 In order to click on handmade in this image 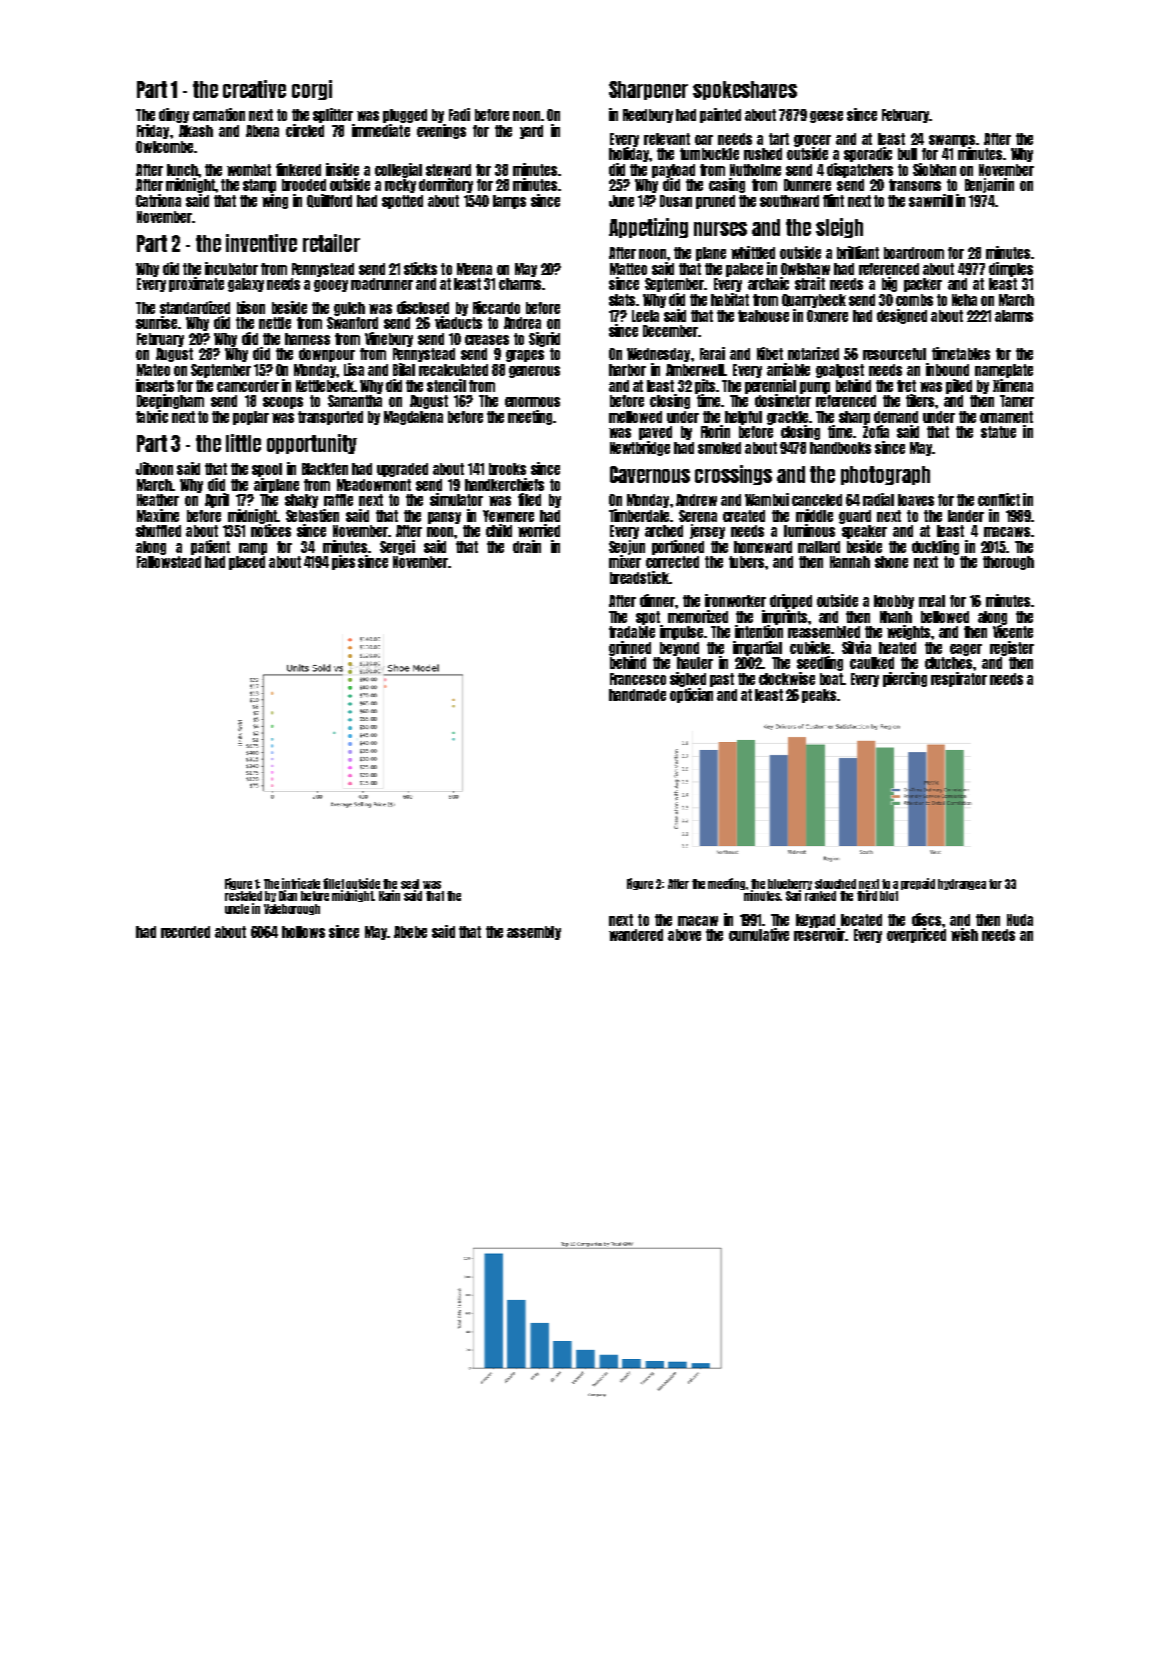, I will do `click(637, 695)`.
